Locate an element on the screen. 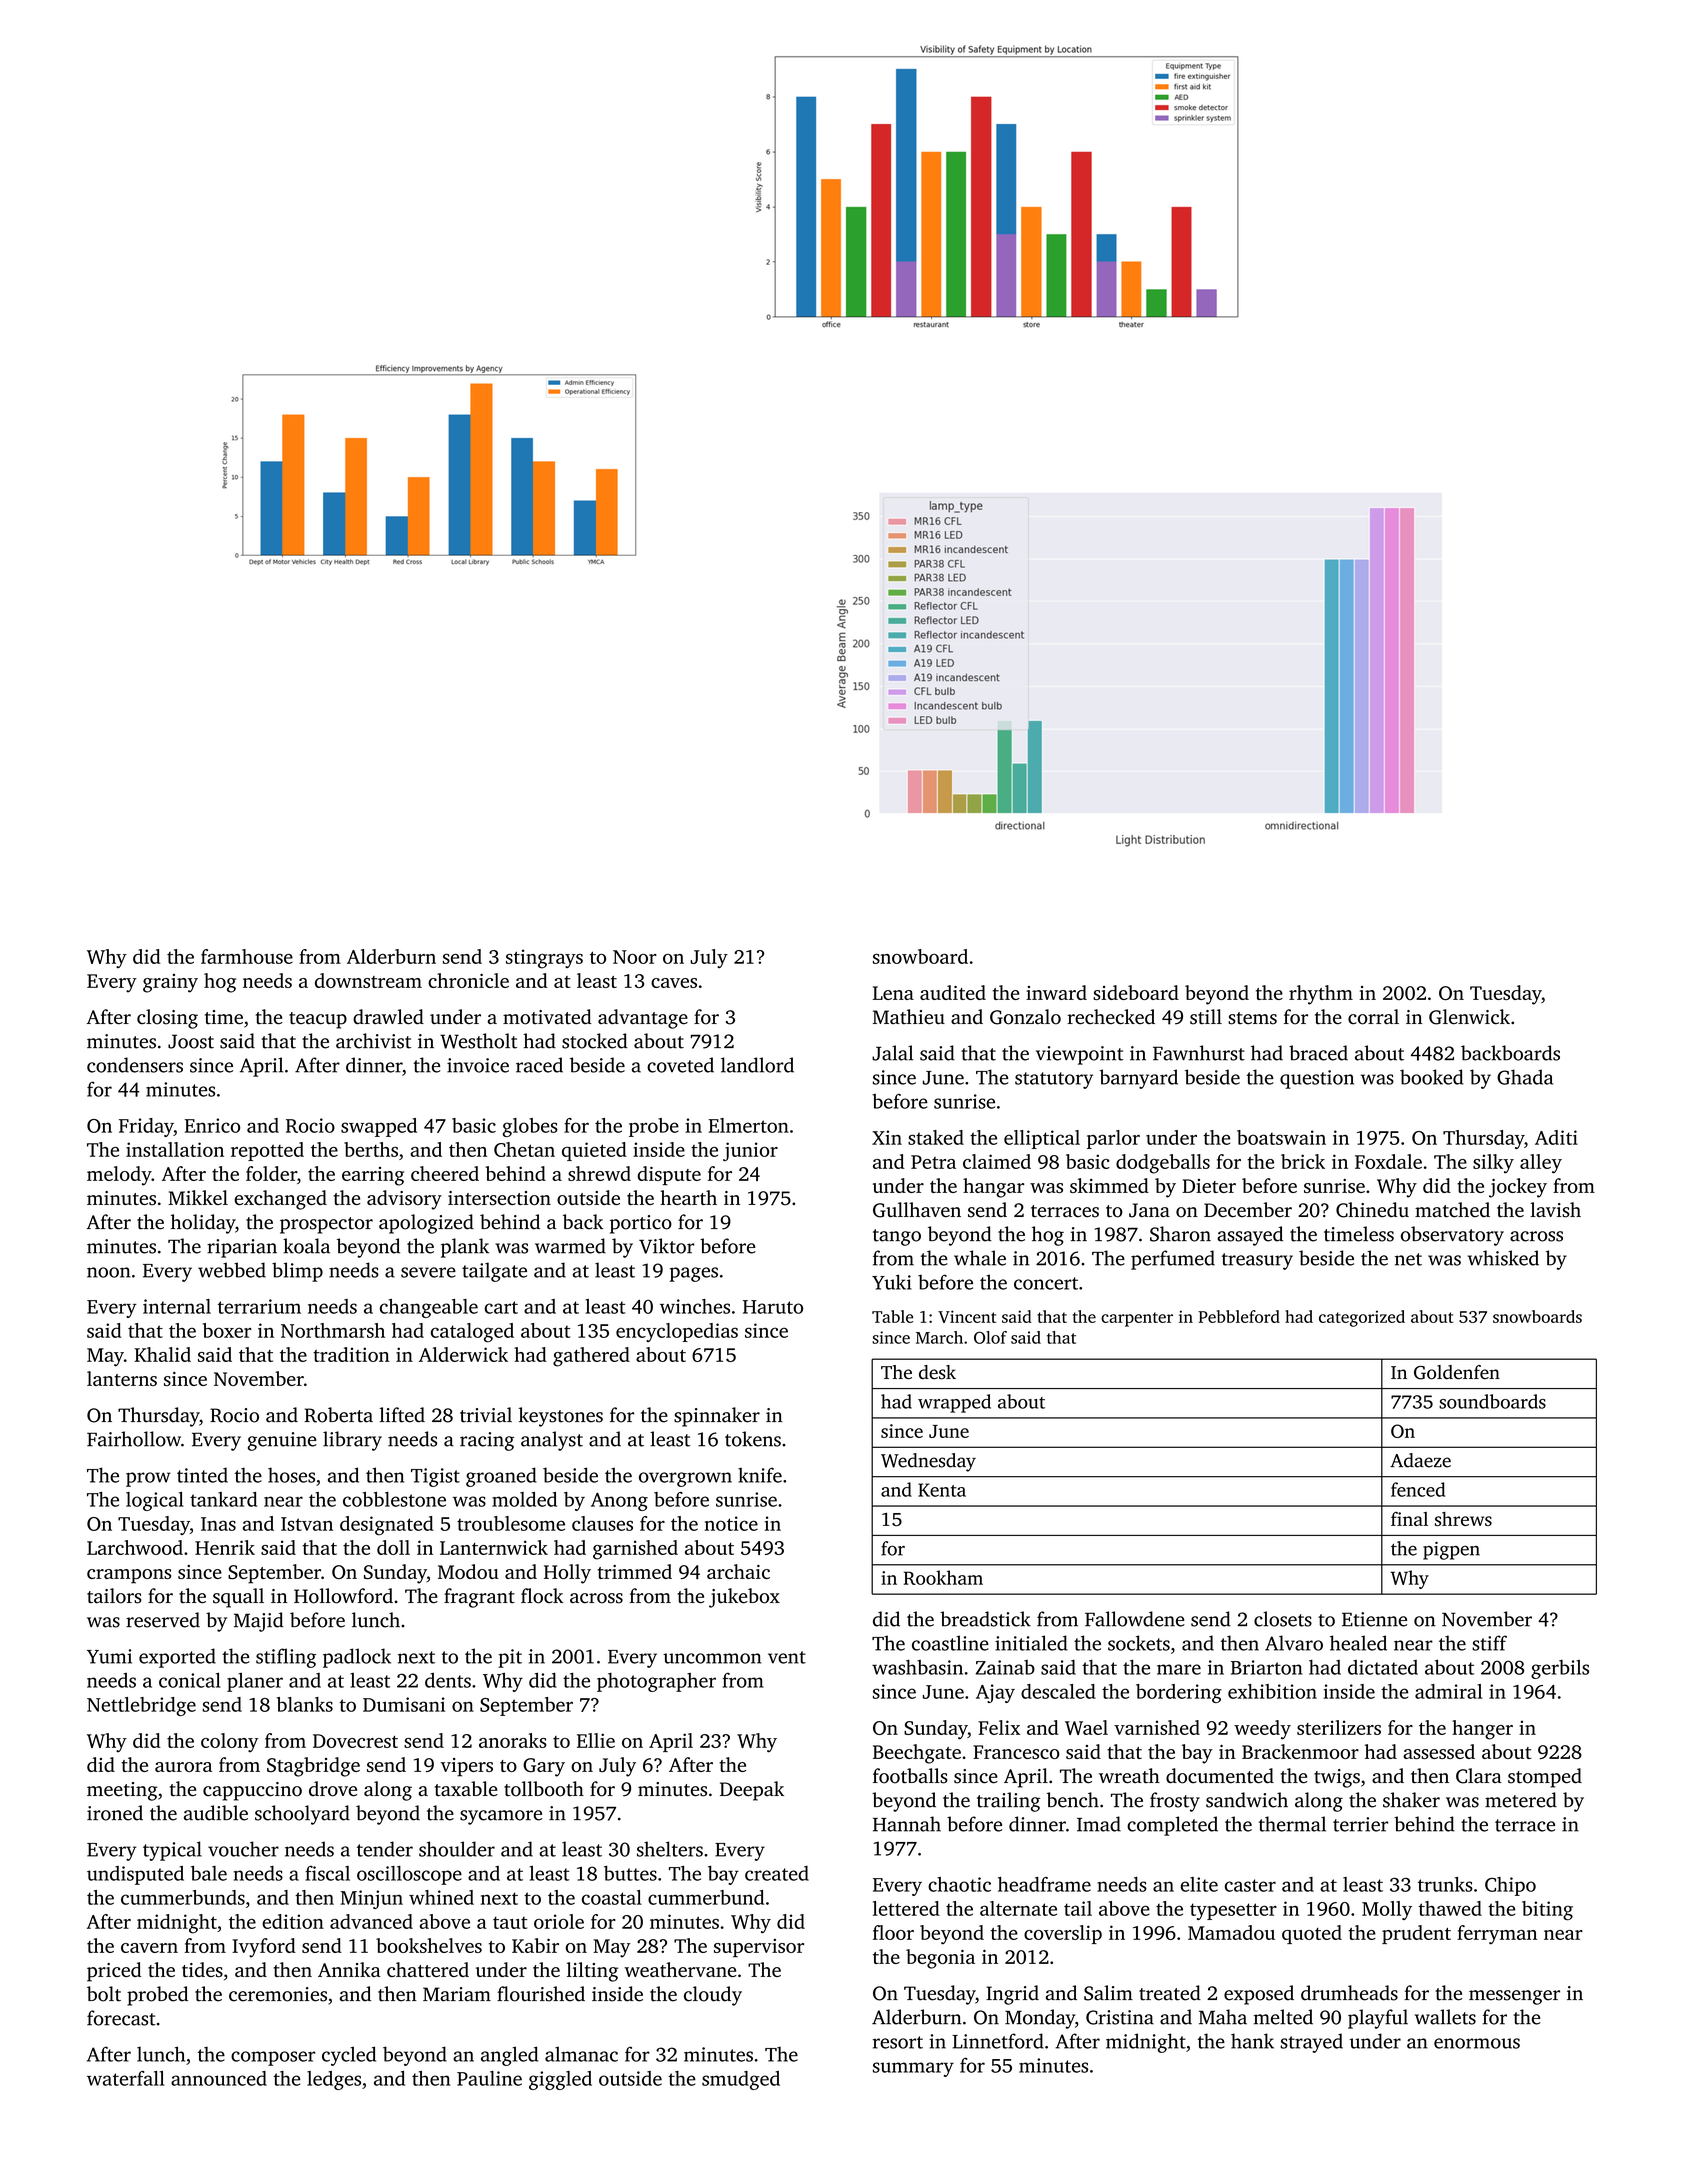 This screenshot has height=2178, width=1683. lavish is located at coordinates (1555, 1210).
